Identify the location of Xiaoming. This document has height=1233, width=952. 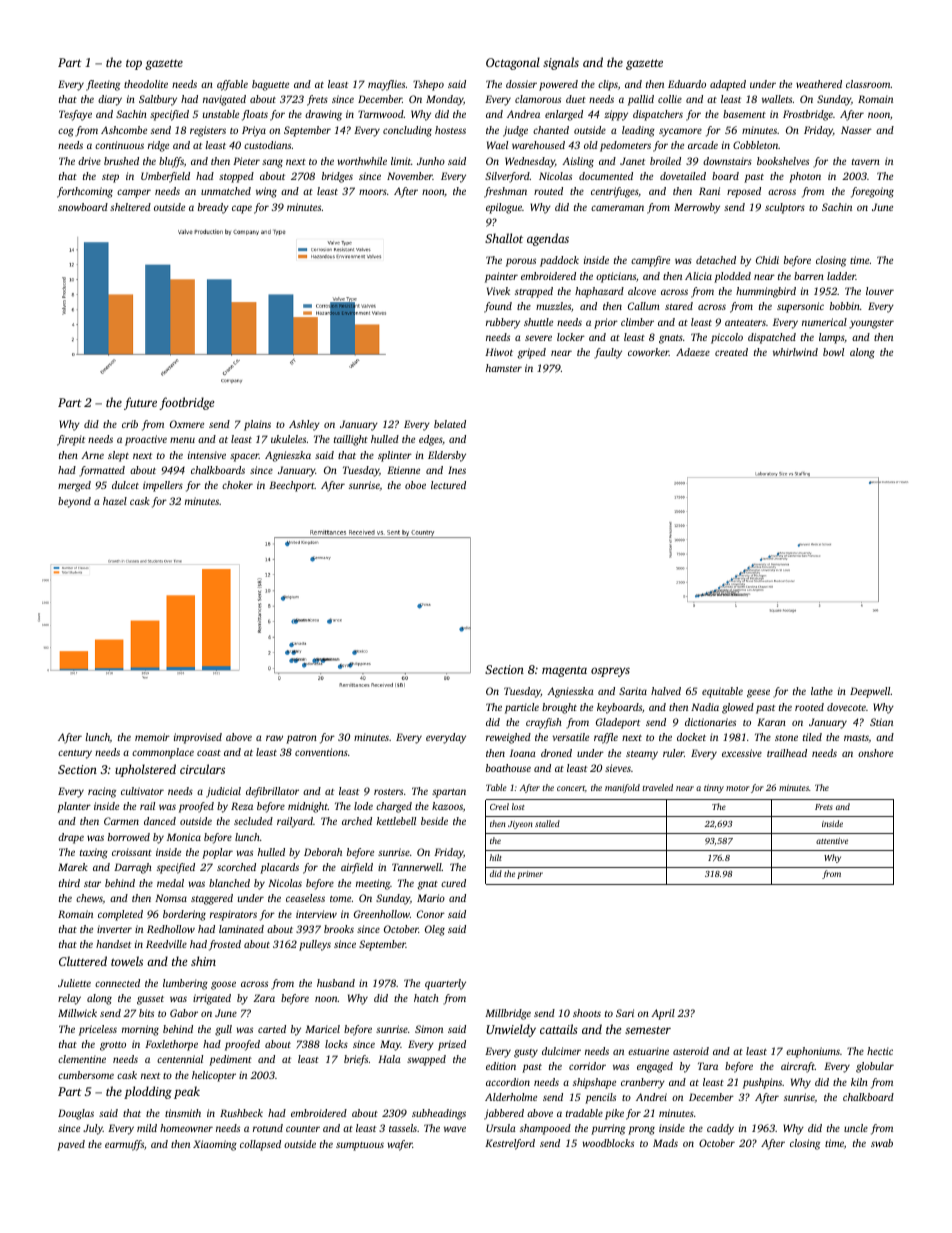
(215, 1145).
